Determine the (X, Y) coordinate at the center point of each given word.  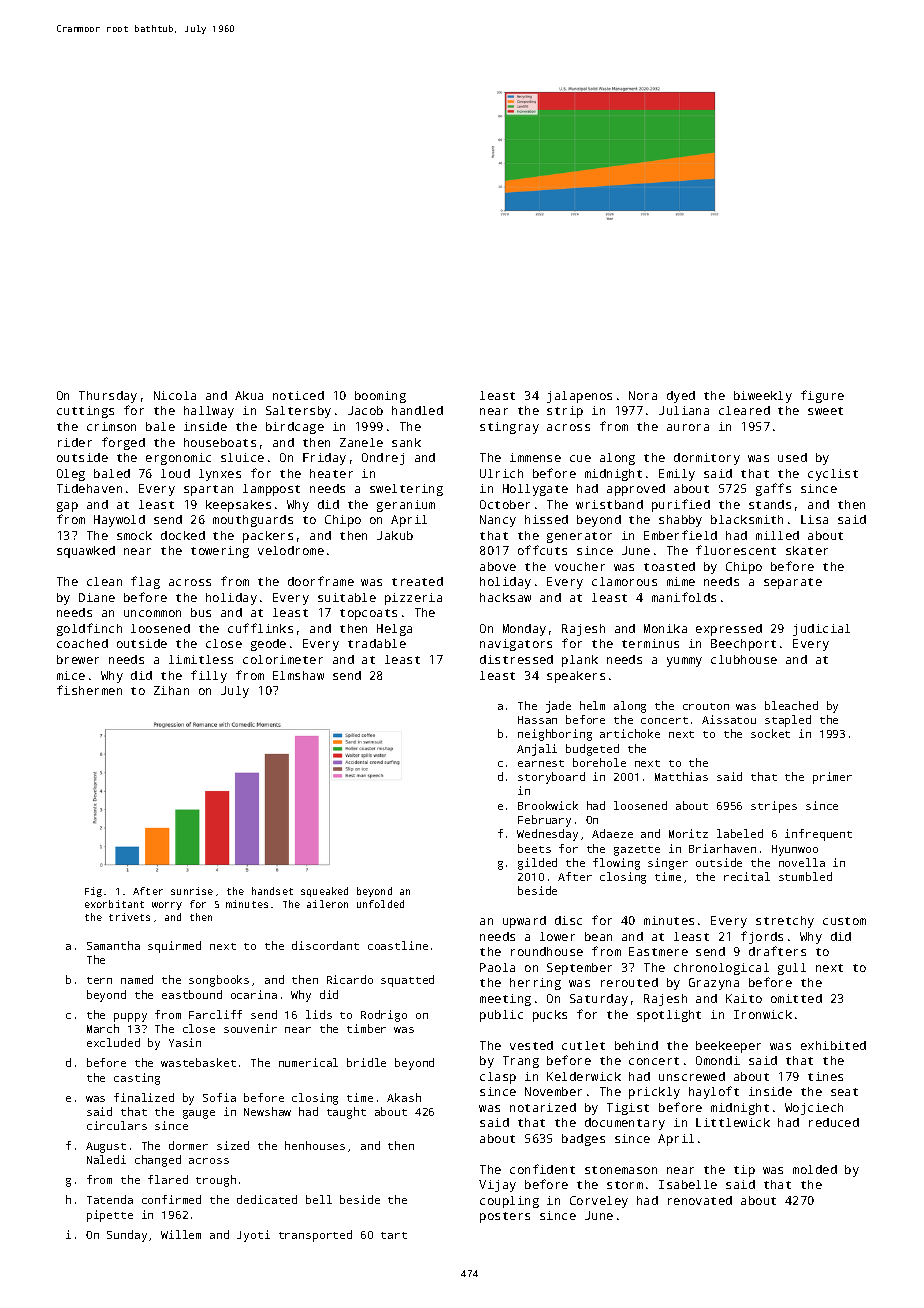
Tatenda (110, 1199)
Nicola (175, 395)
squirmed (174, 947)
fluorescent (736, 550)
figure (822, 396)
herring (535, 984)
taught (346, 1113)
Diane (97, 597)
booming (380, 397)
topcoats (368, 614)
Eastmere (658, 951)
